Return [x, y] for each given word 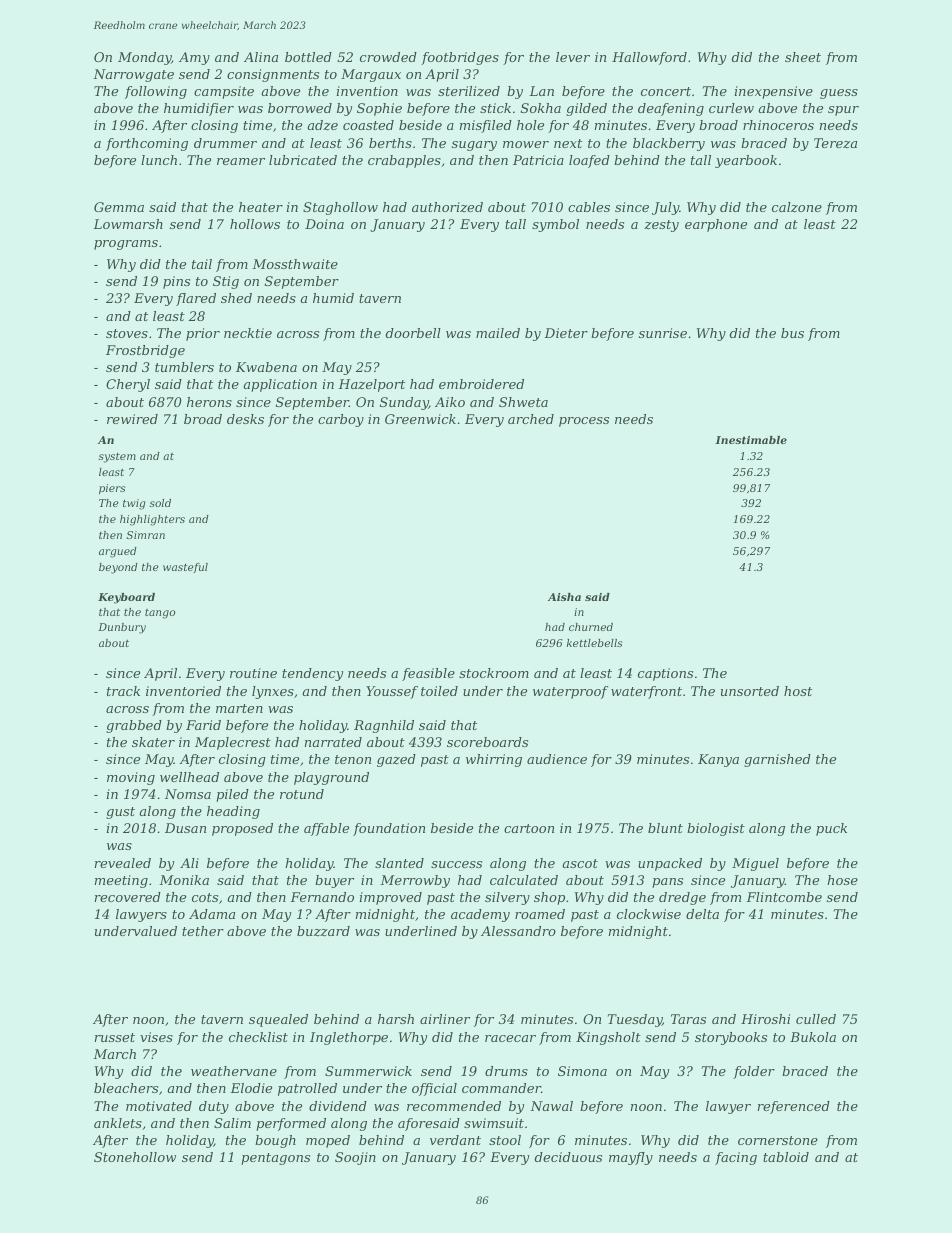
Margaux [371, 75]
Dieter [566, 333]
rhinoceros [778, 125]
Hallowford [649, 58]
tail [202, 264]
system [117, 458]
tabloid [786, 1157]
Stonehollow [135, 1157]
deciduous [568, 1157]
